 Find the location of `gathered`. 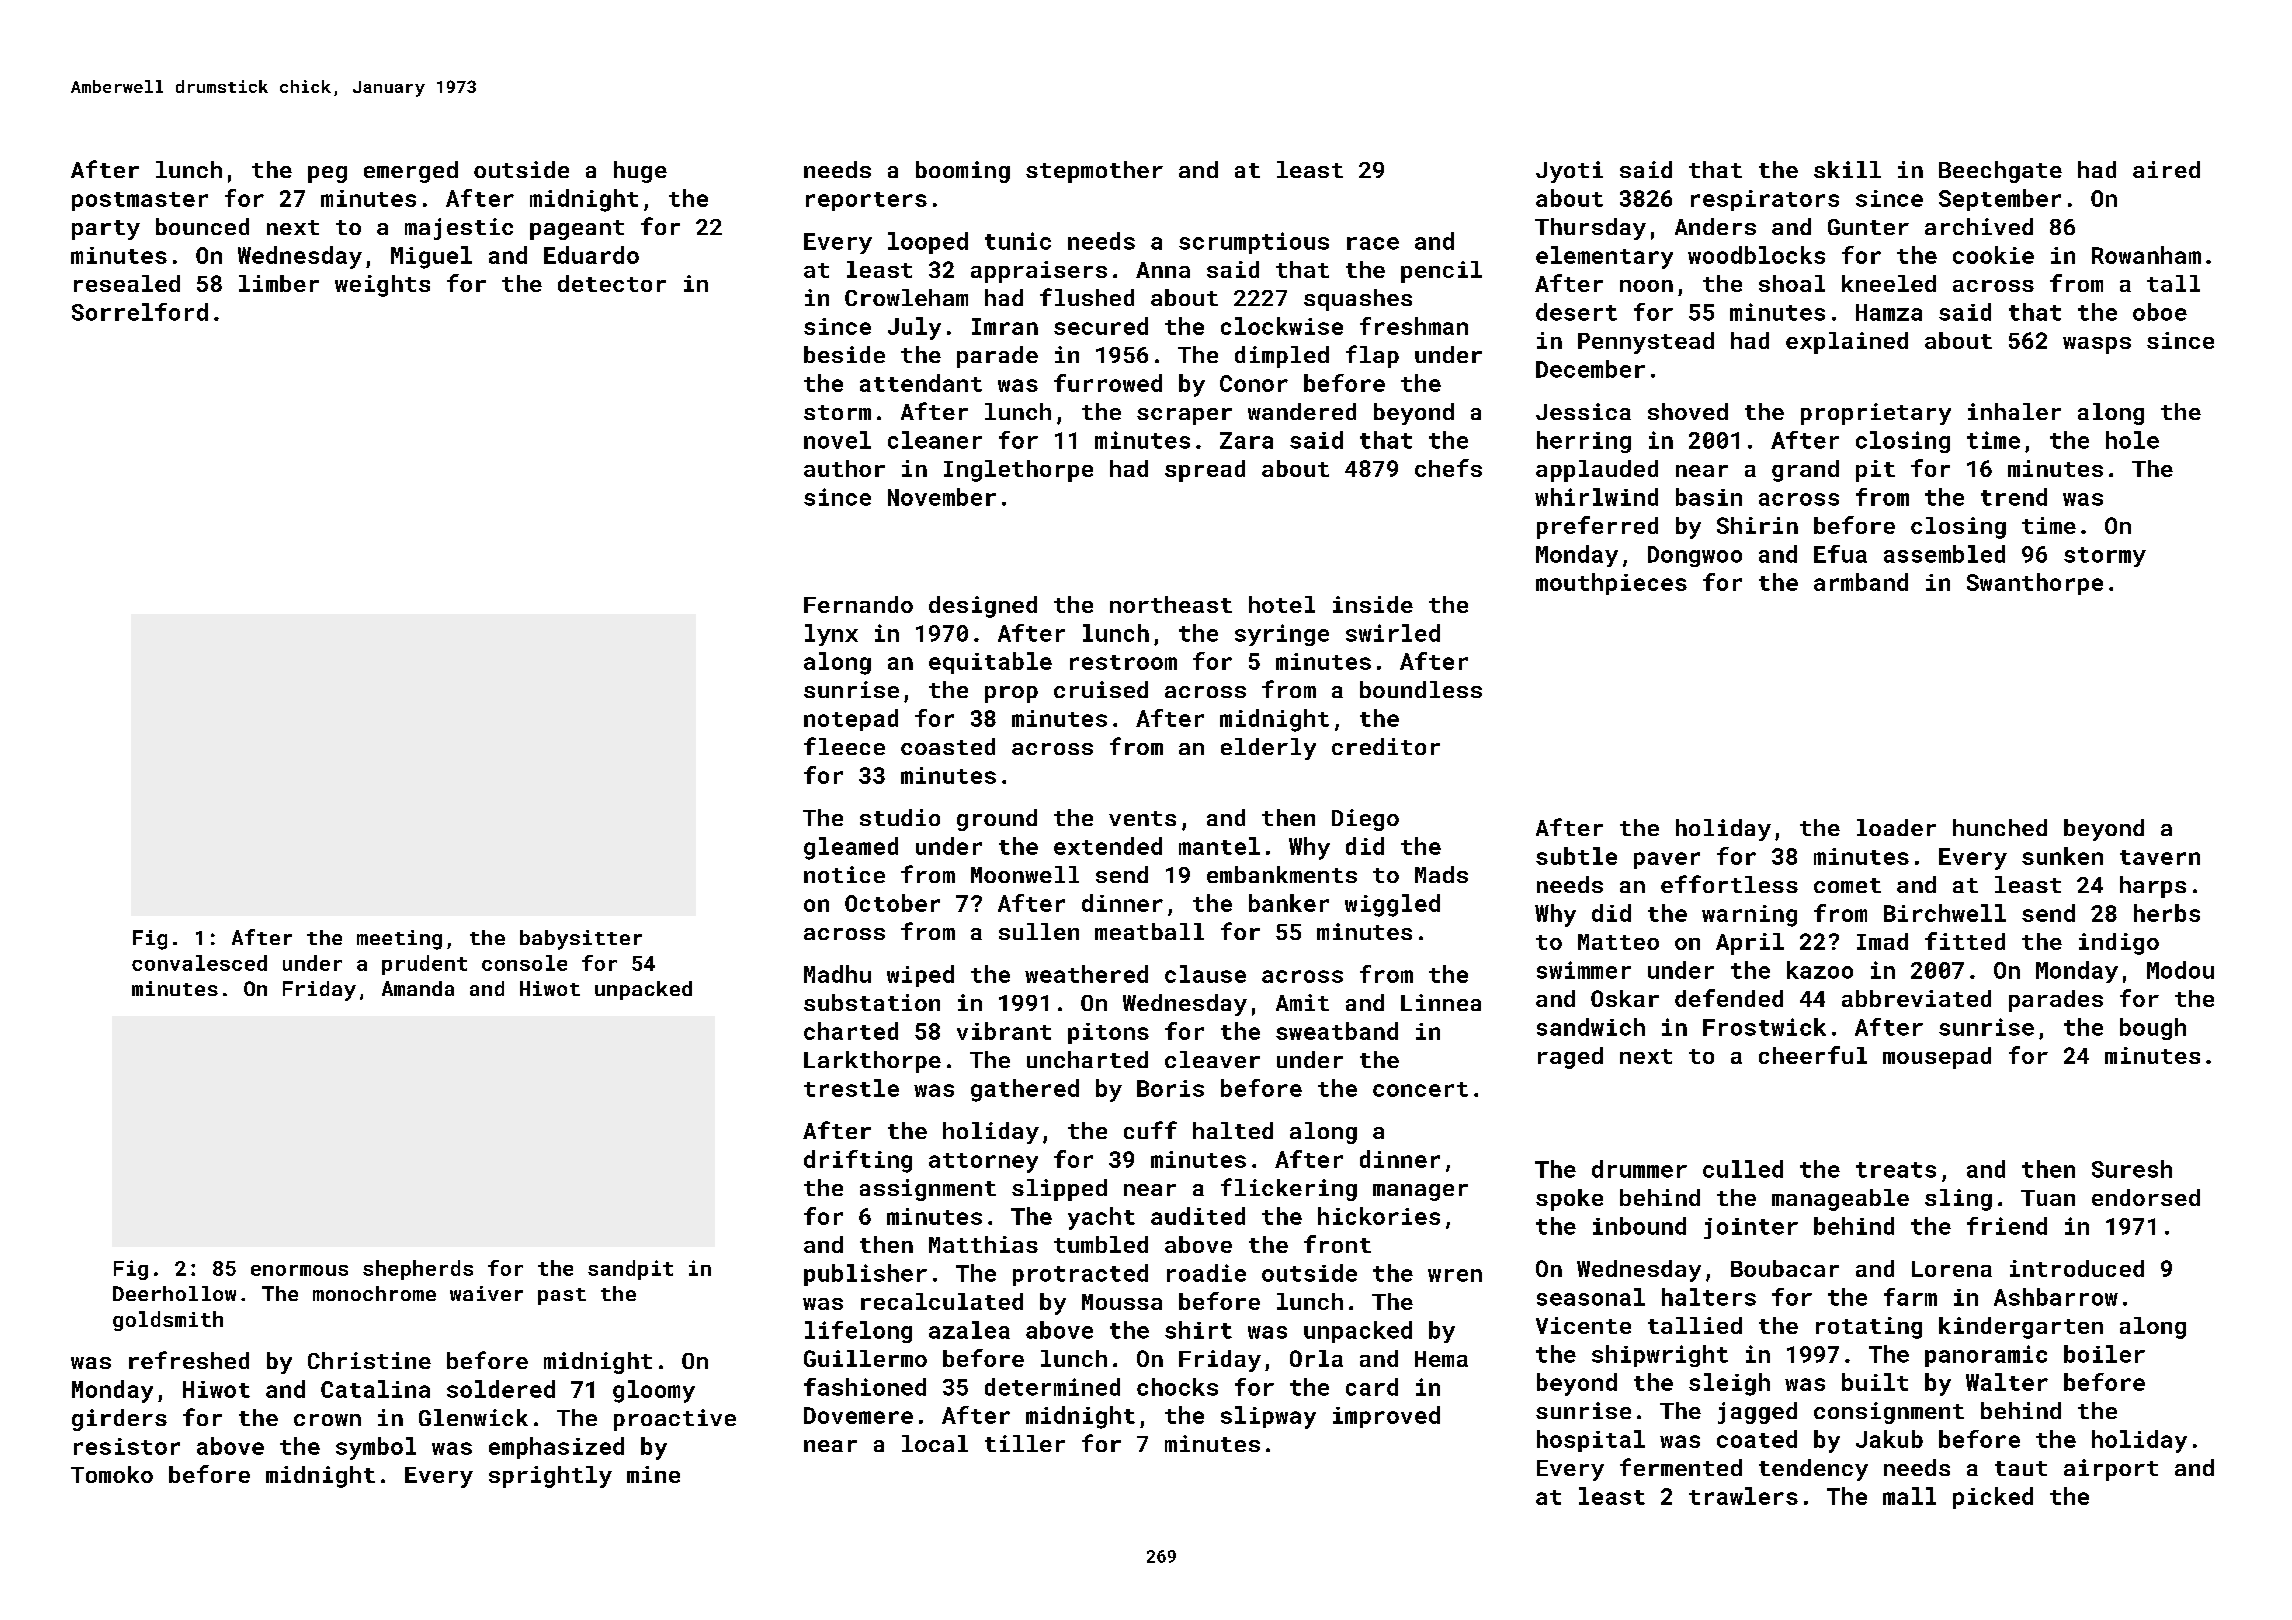

gathered is located at coordinates (1025, 1090).
